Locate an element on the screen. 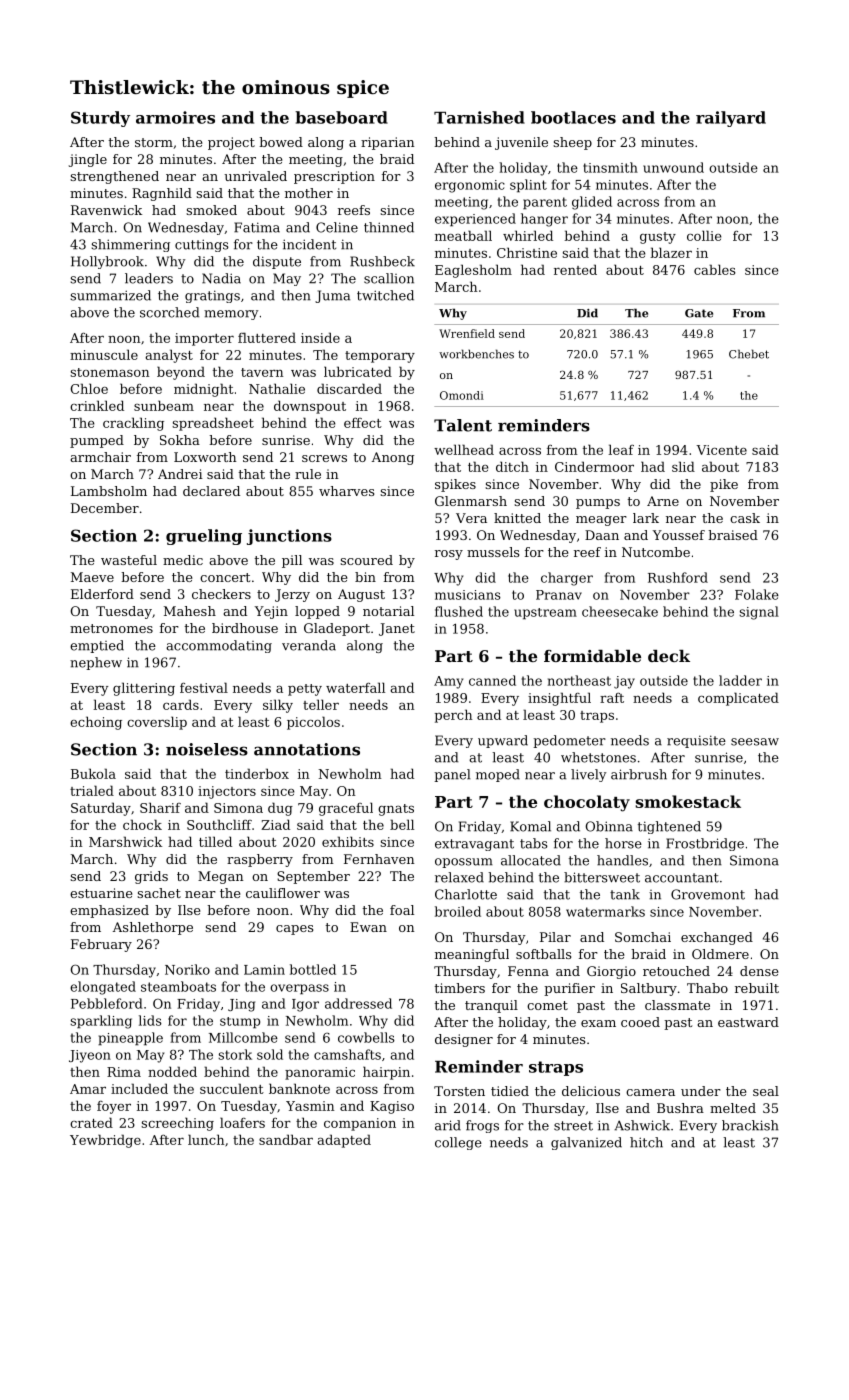 Image resolution: width=849 pixels, height=1400 pixels. September is located at coordinates (313, 877).
